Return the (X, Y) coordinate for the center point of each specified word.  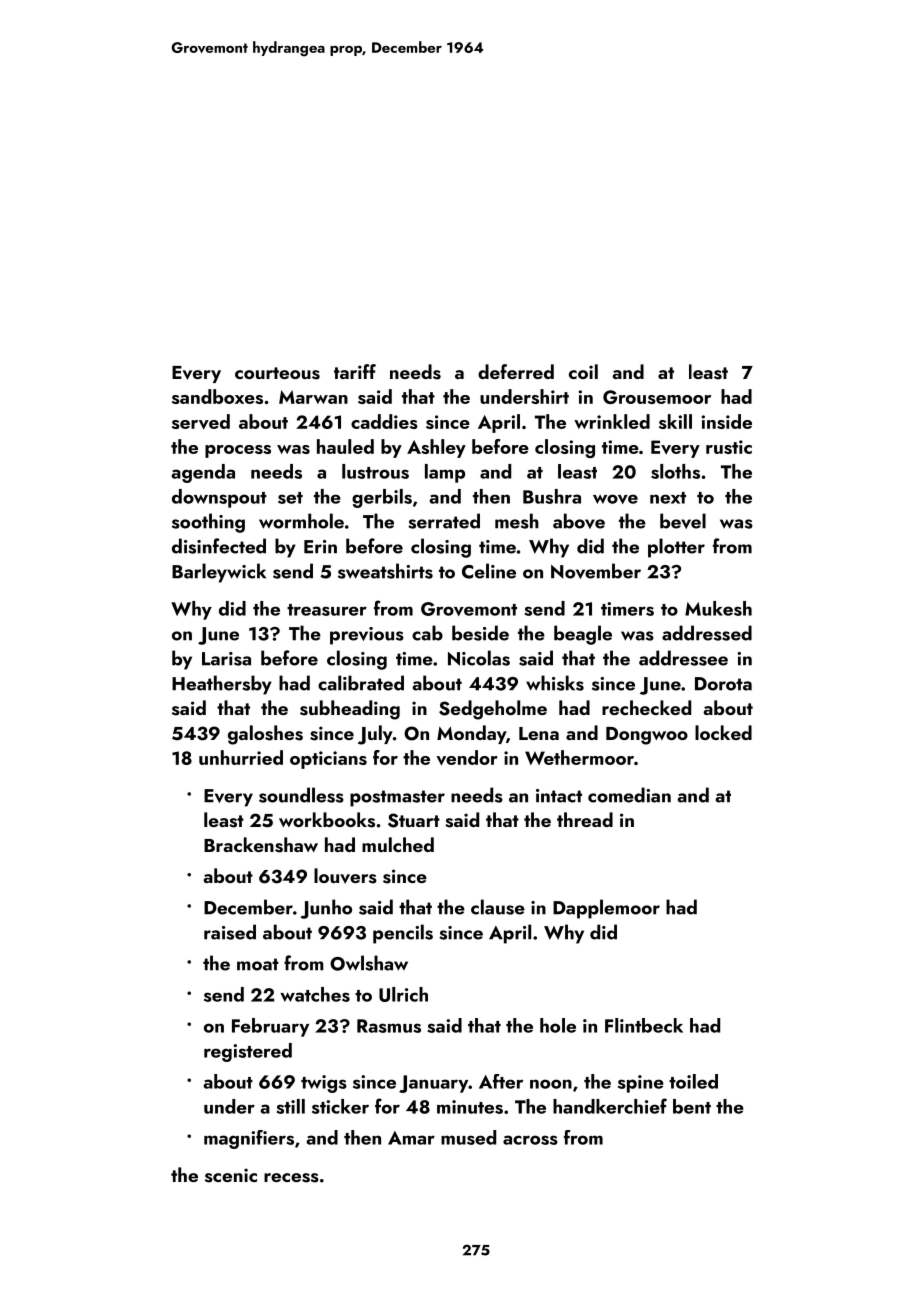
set (290, 498)
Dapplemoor (606, 909)
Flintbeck (644, 1025)
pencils (403, 934)
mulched (398, 844)
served (201, 422)
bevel (683, 521)
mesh (517, 521)
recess (291, 1178)
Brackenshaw (261, 845)
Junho (326, 909)
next (668, 498)
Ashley (436, 448)
